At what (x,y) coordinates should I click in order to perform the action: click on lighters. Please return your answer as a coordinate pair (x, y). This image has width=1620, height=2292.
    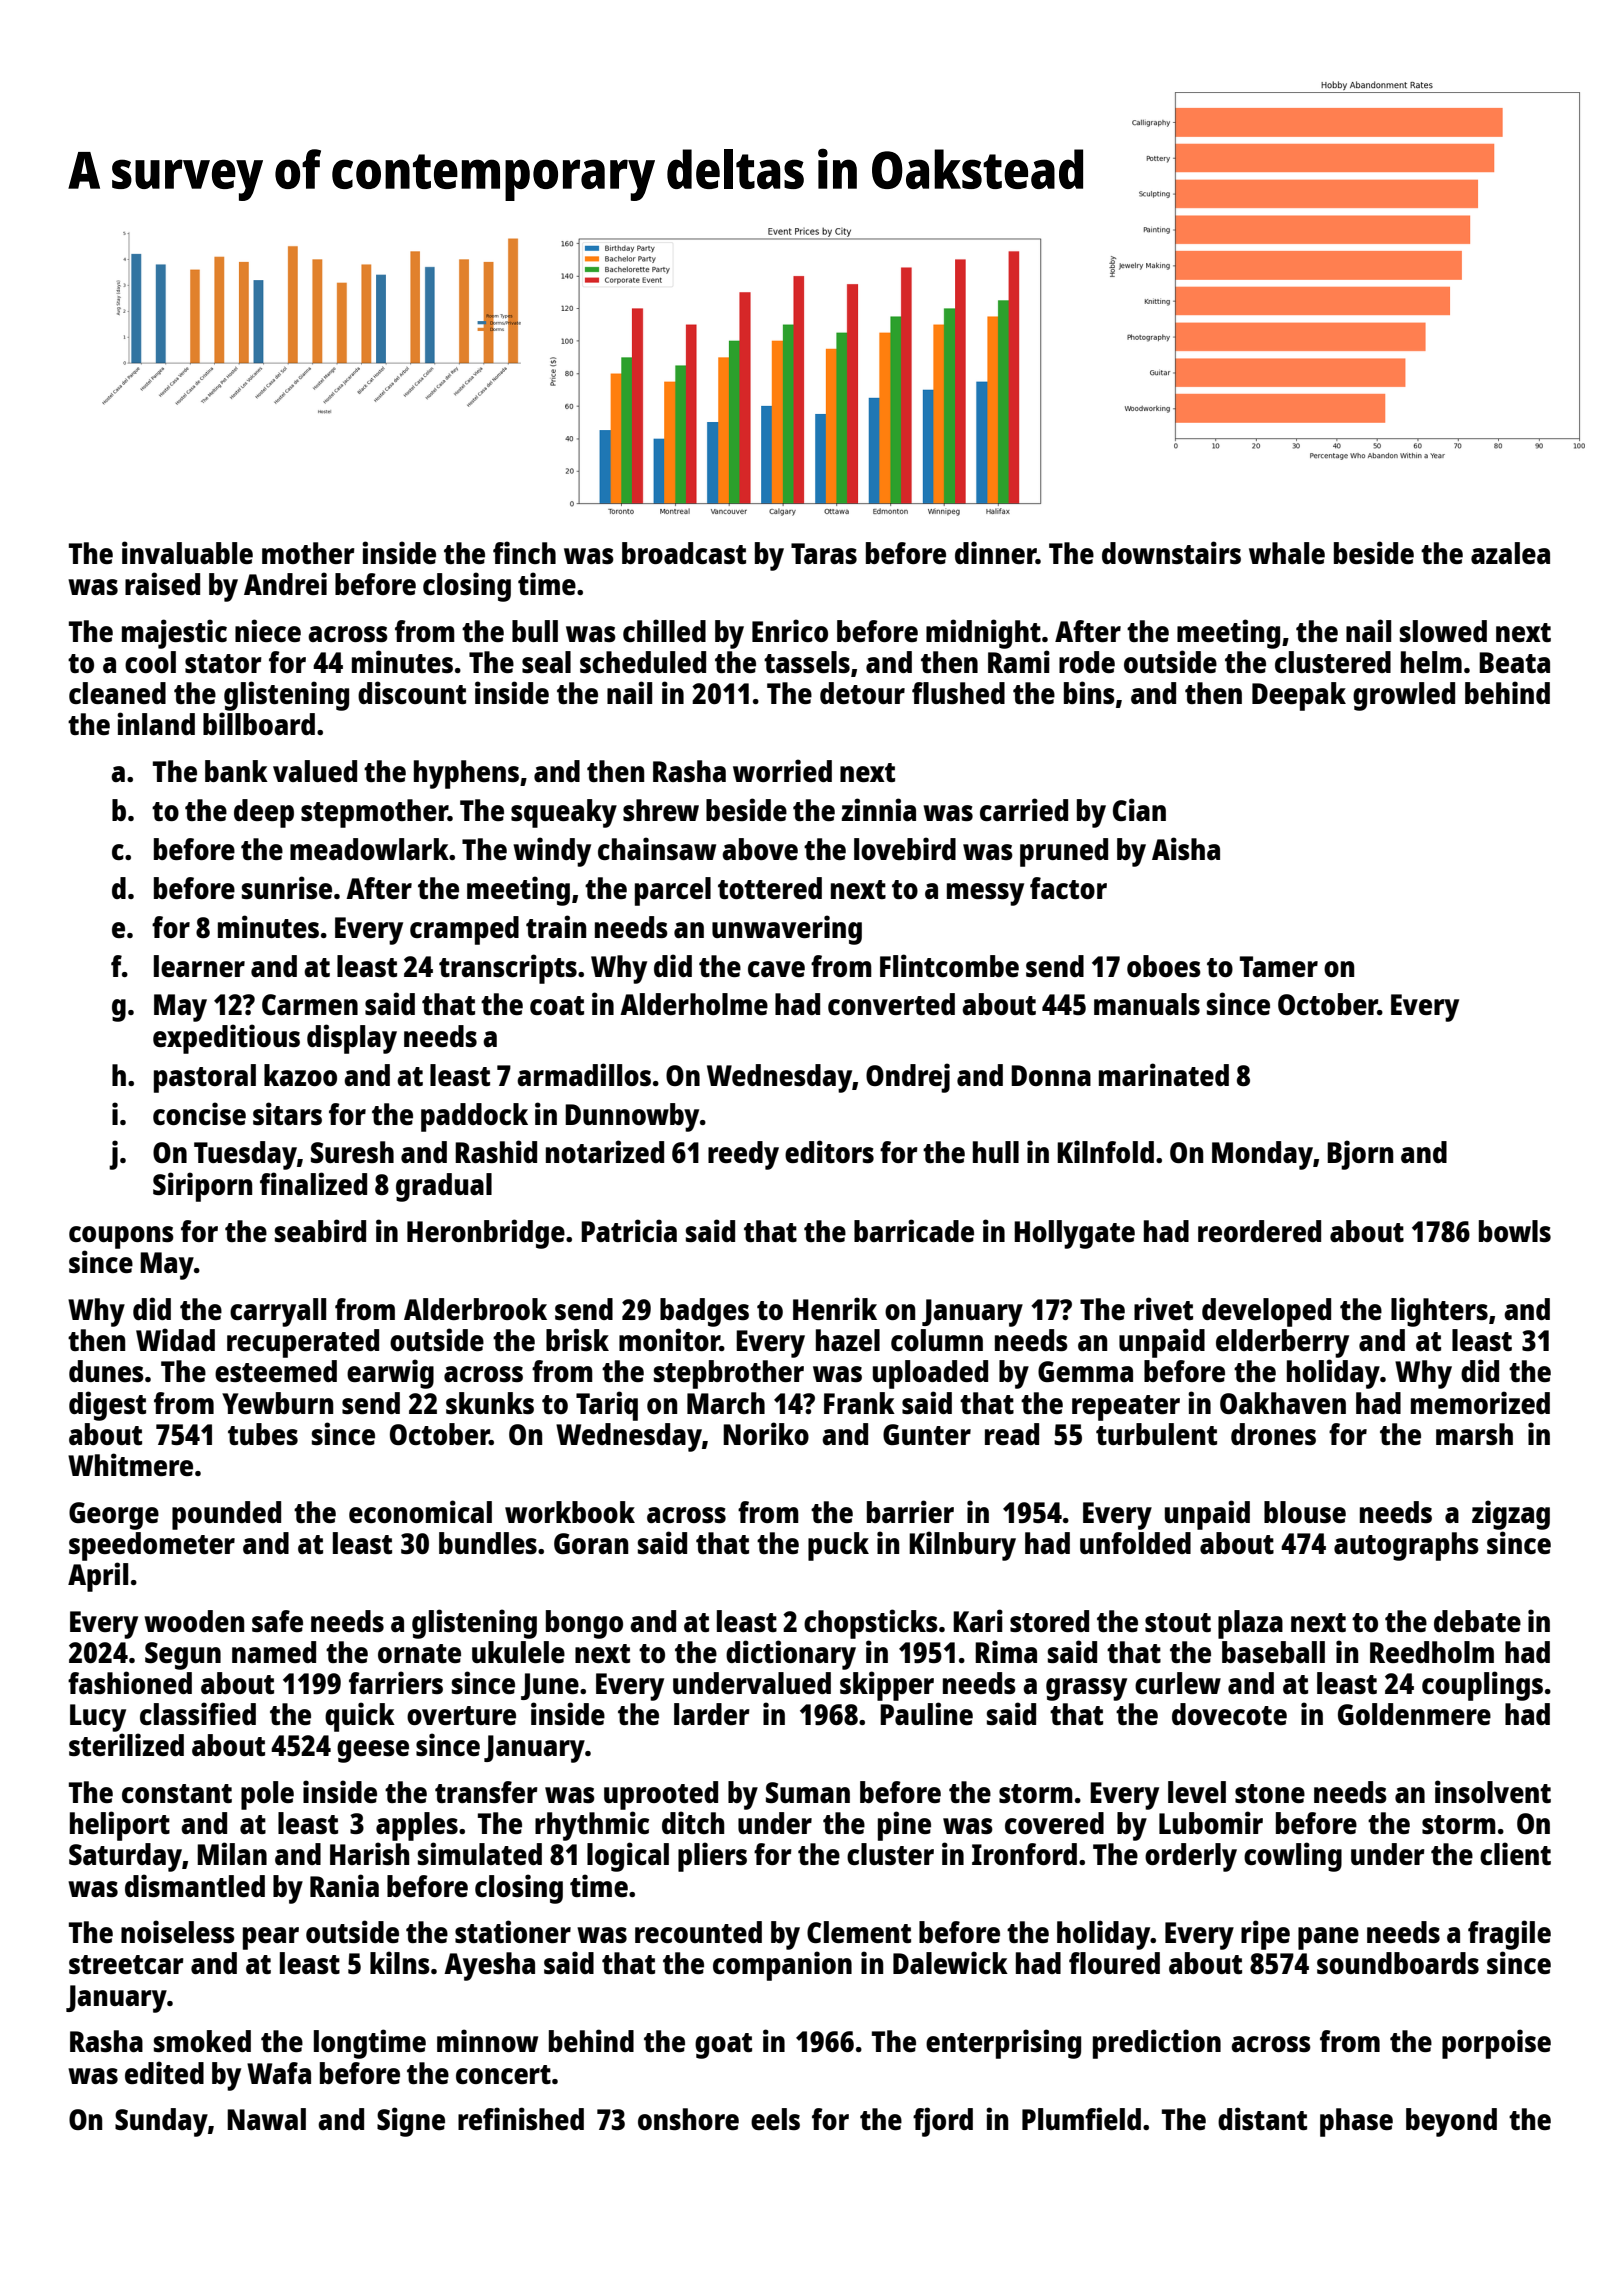
    Looking at the image, I should click on (1439, 1312).
